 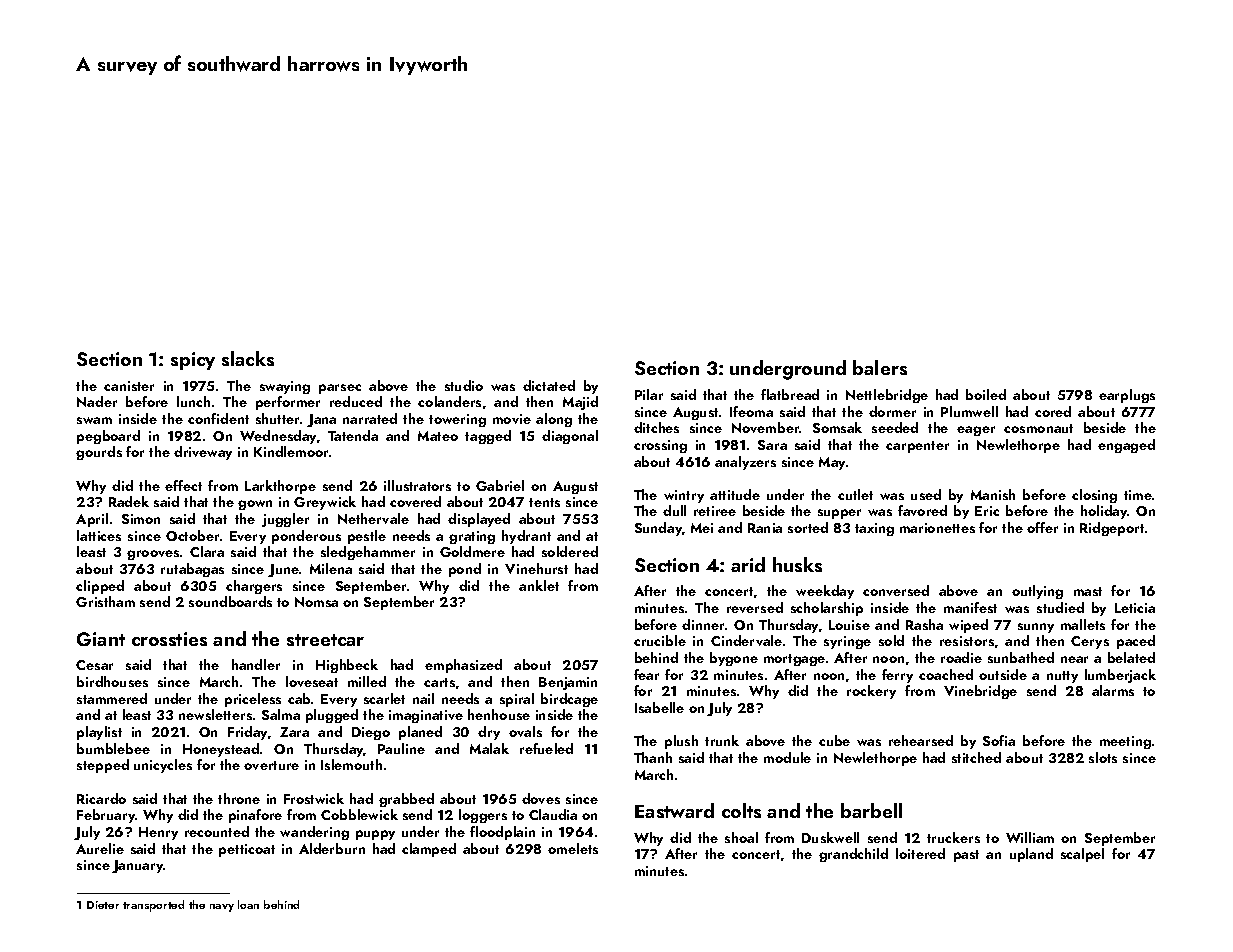 I want to click on refueled, so click(x=546, y=748).
